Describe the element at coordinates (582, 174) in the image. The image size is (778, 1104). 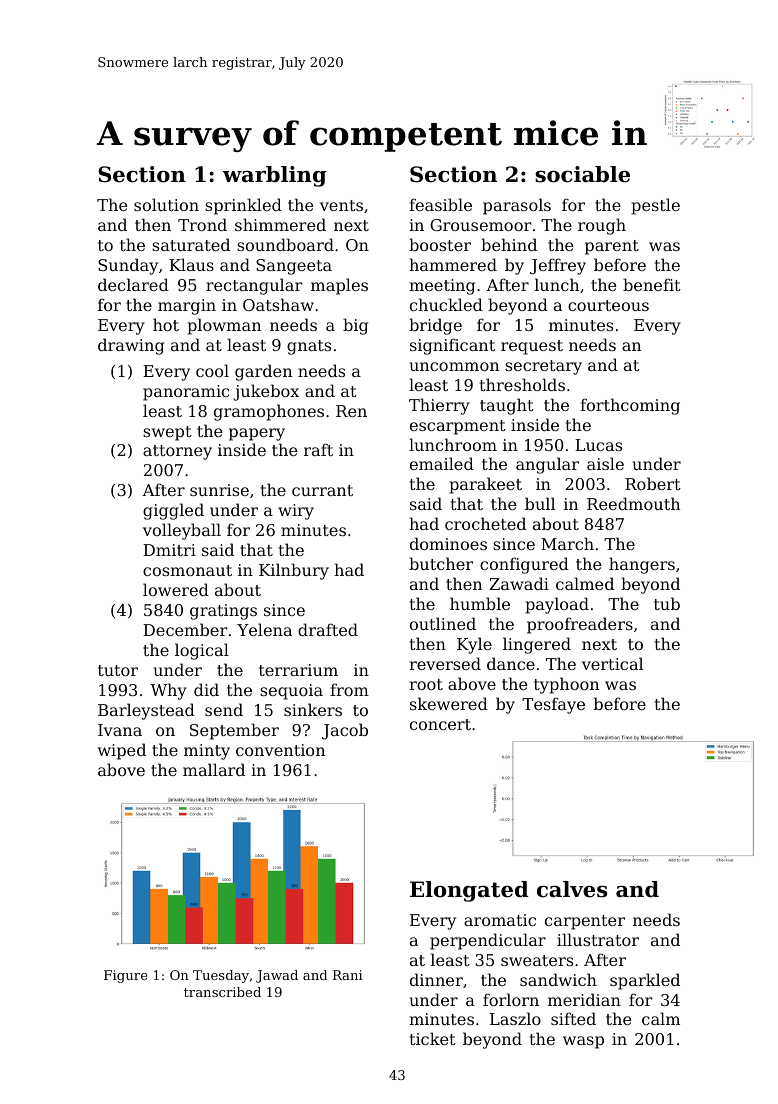
I see `sociable` at that location.
